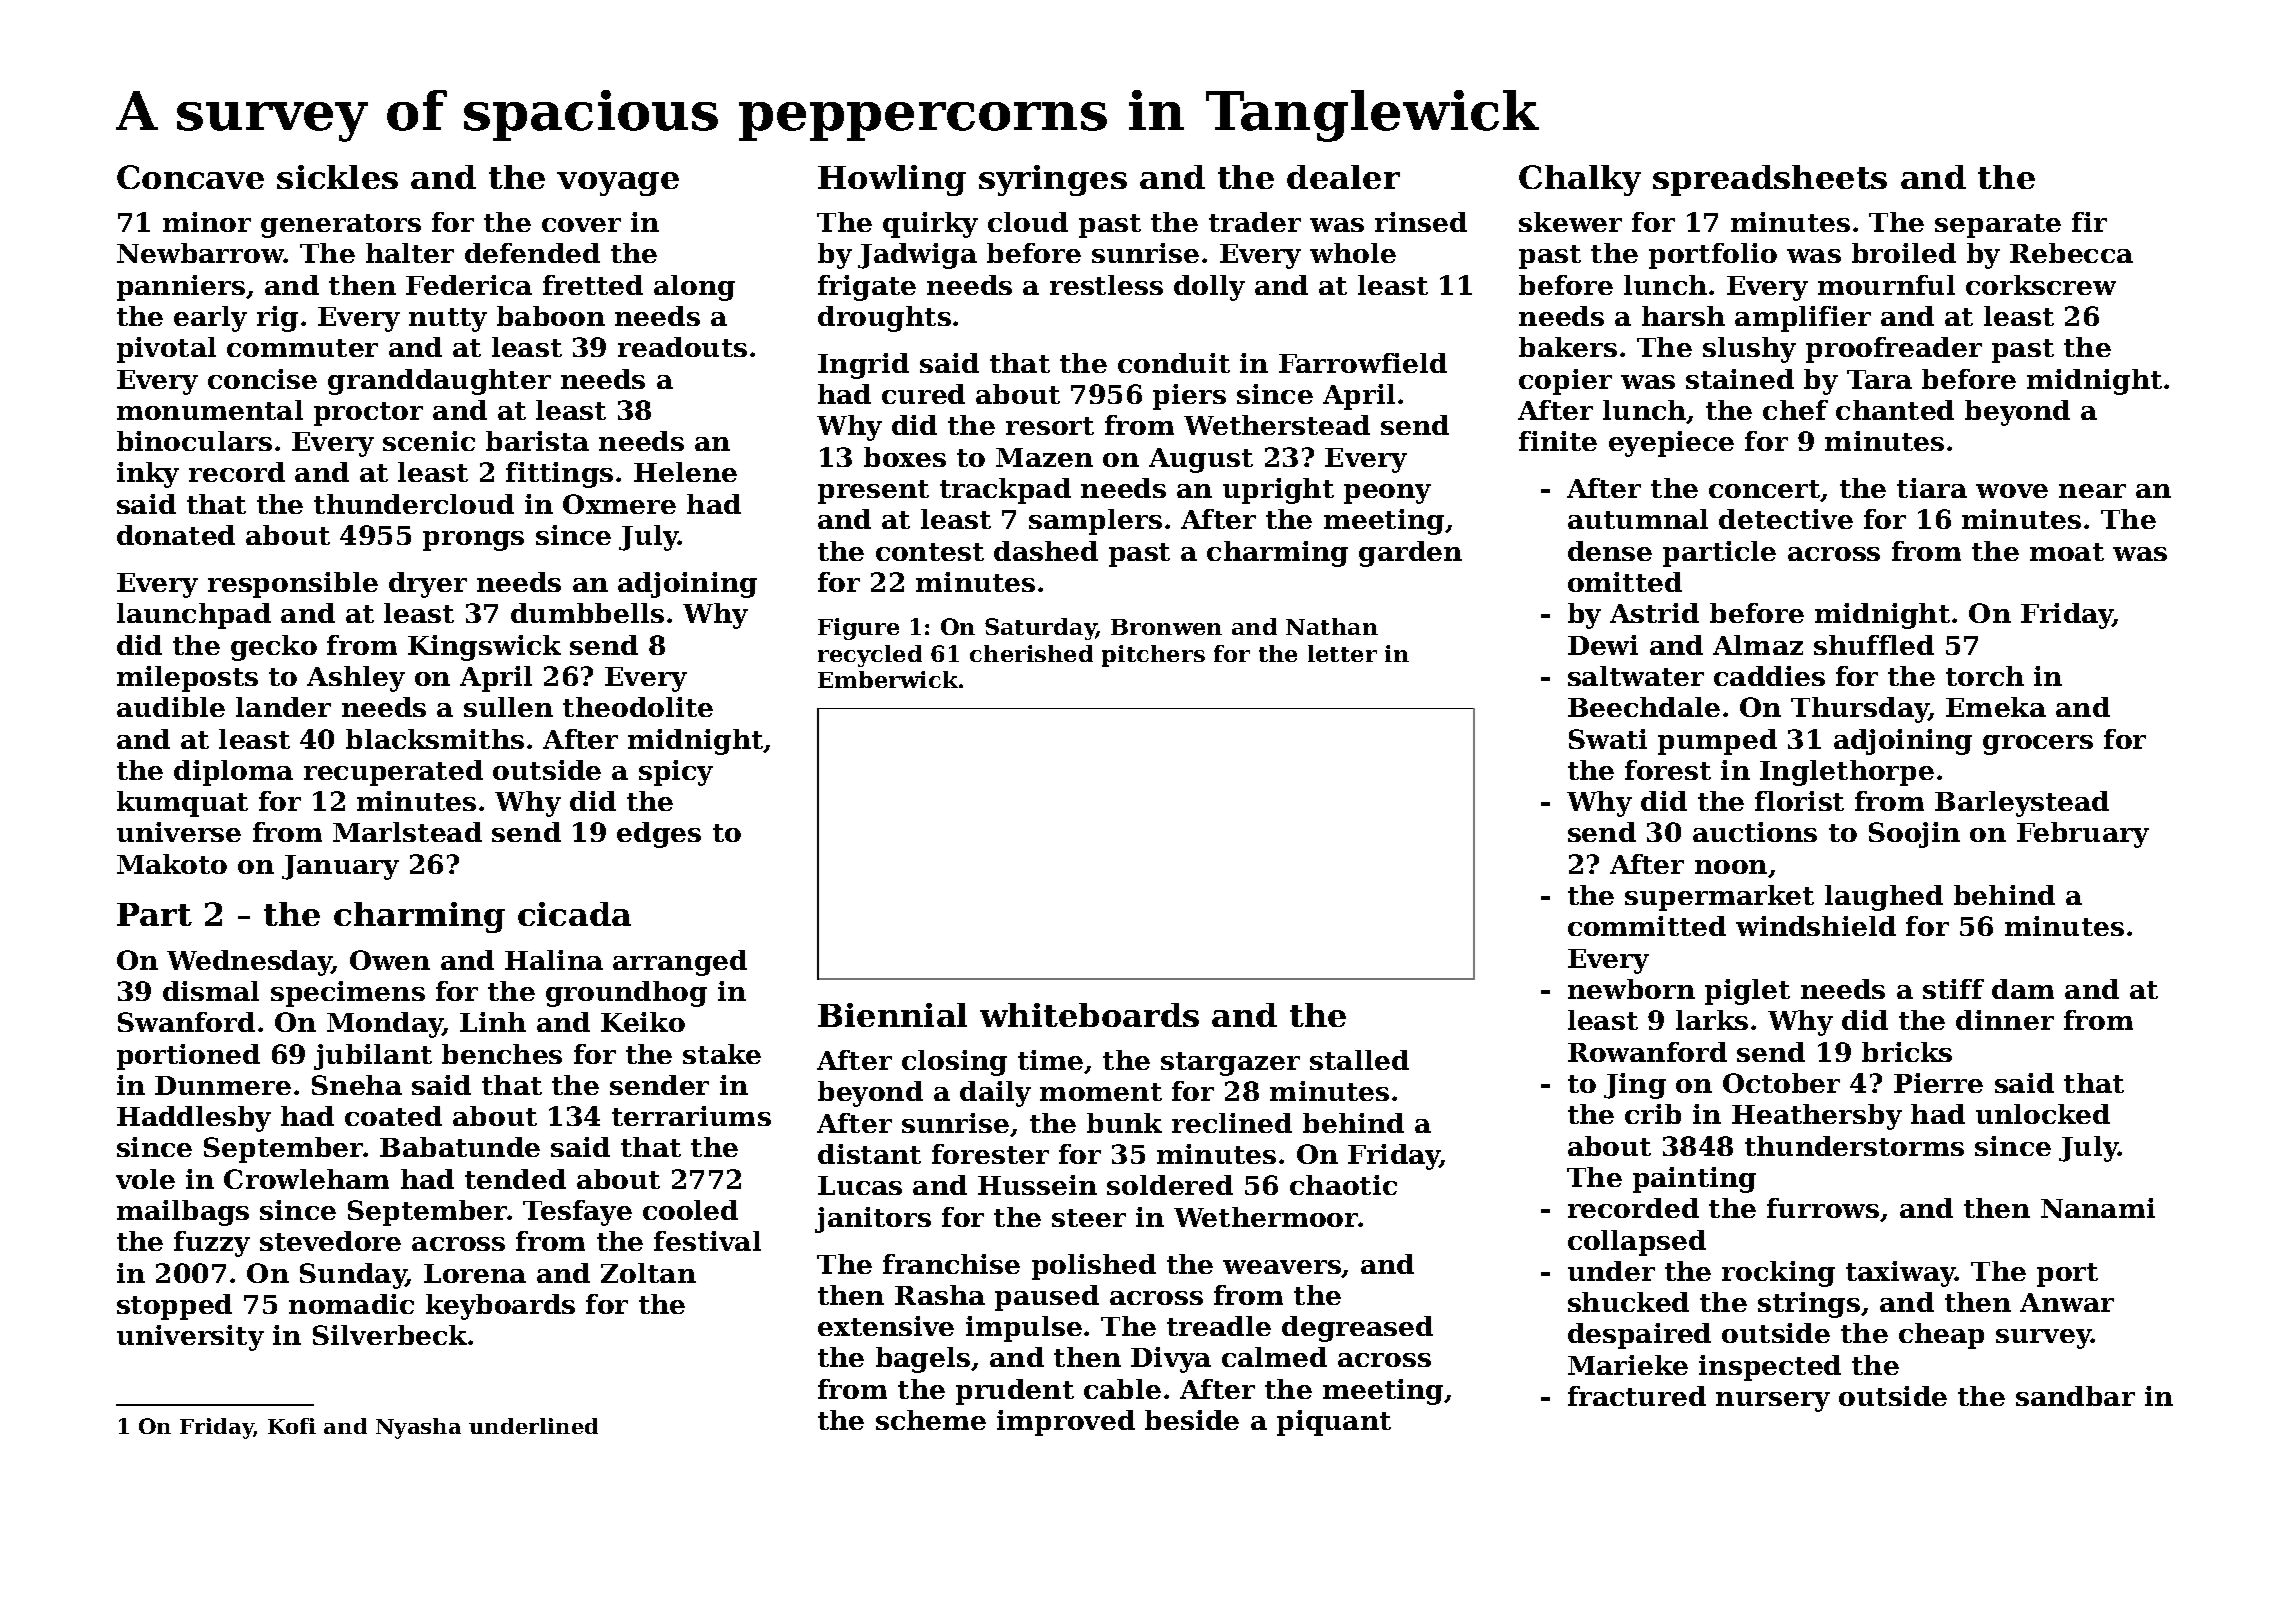 The image size is (2292, 1620). I want to click on Saturday, so click(1040, 629).
